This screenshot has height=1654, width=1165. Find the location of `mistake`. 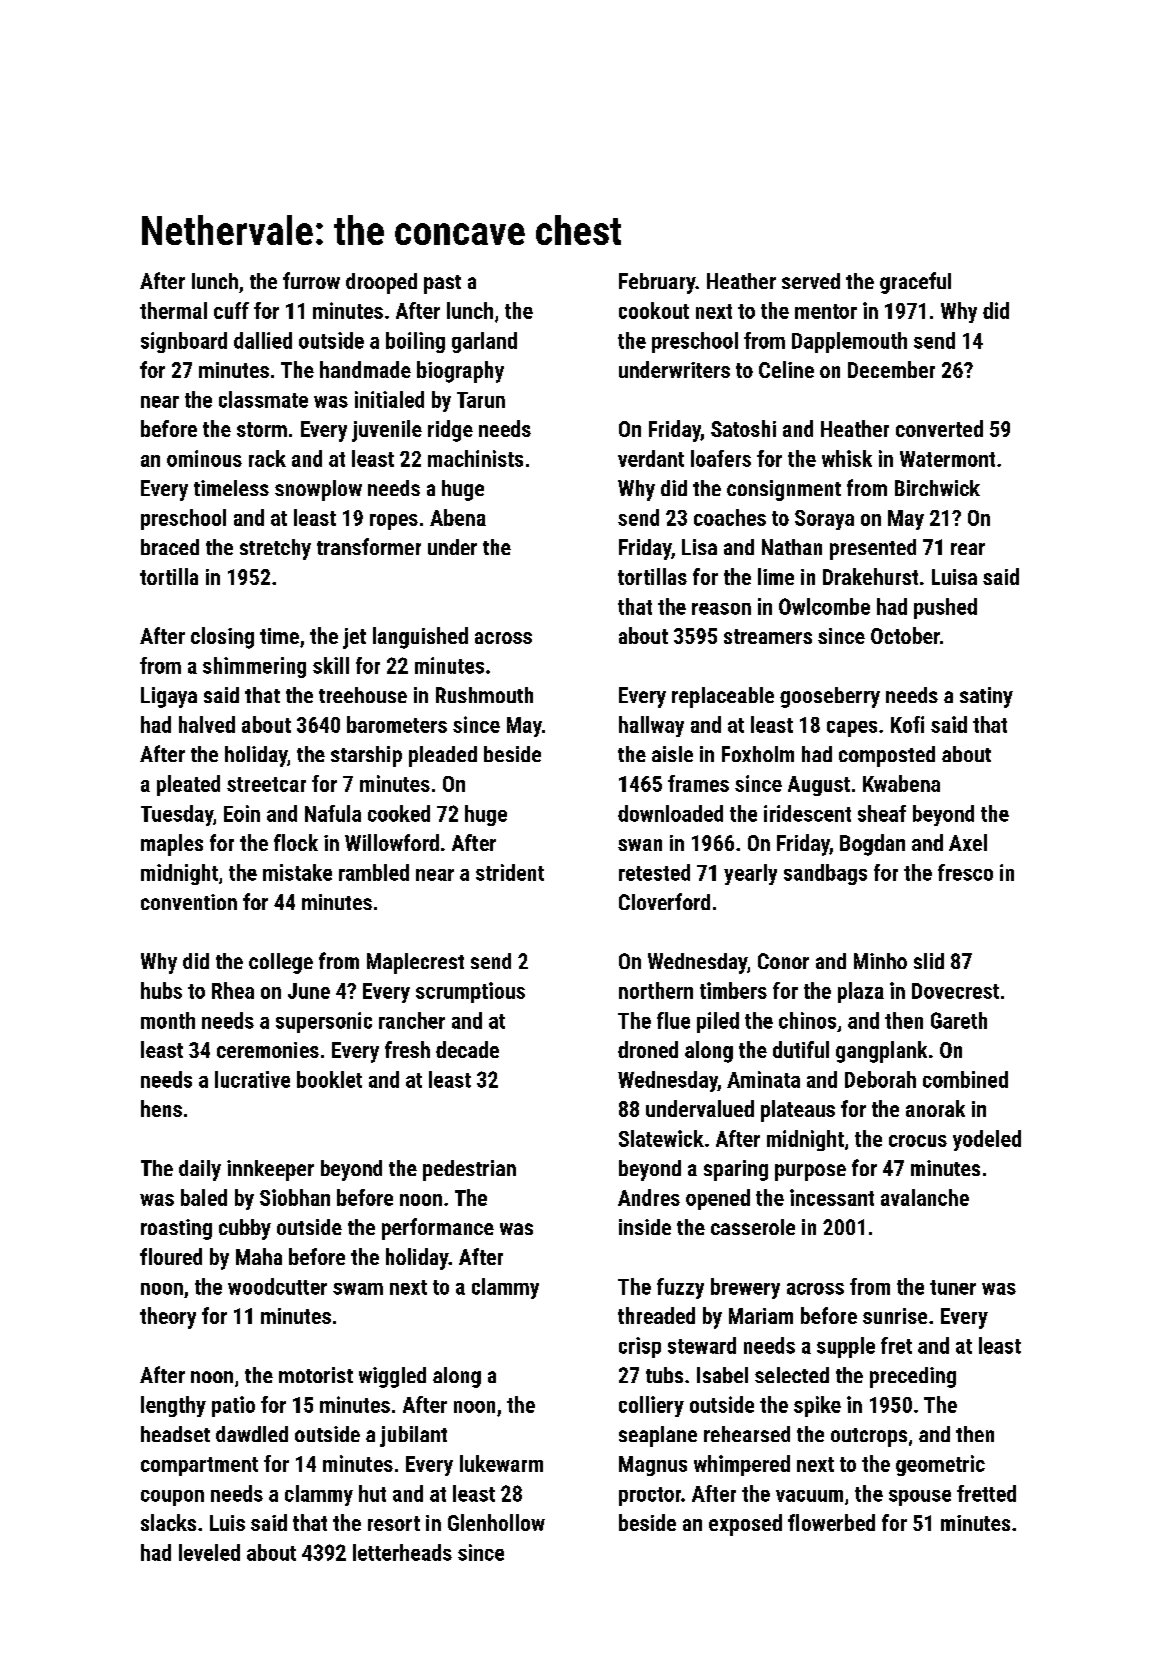

mistake is located at coordinates (297, 872).
